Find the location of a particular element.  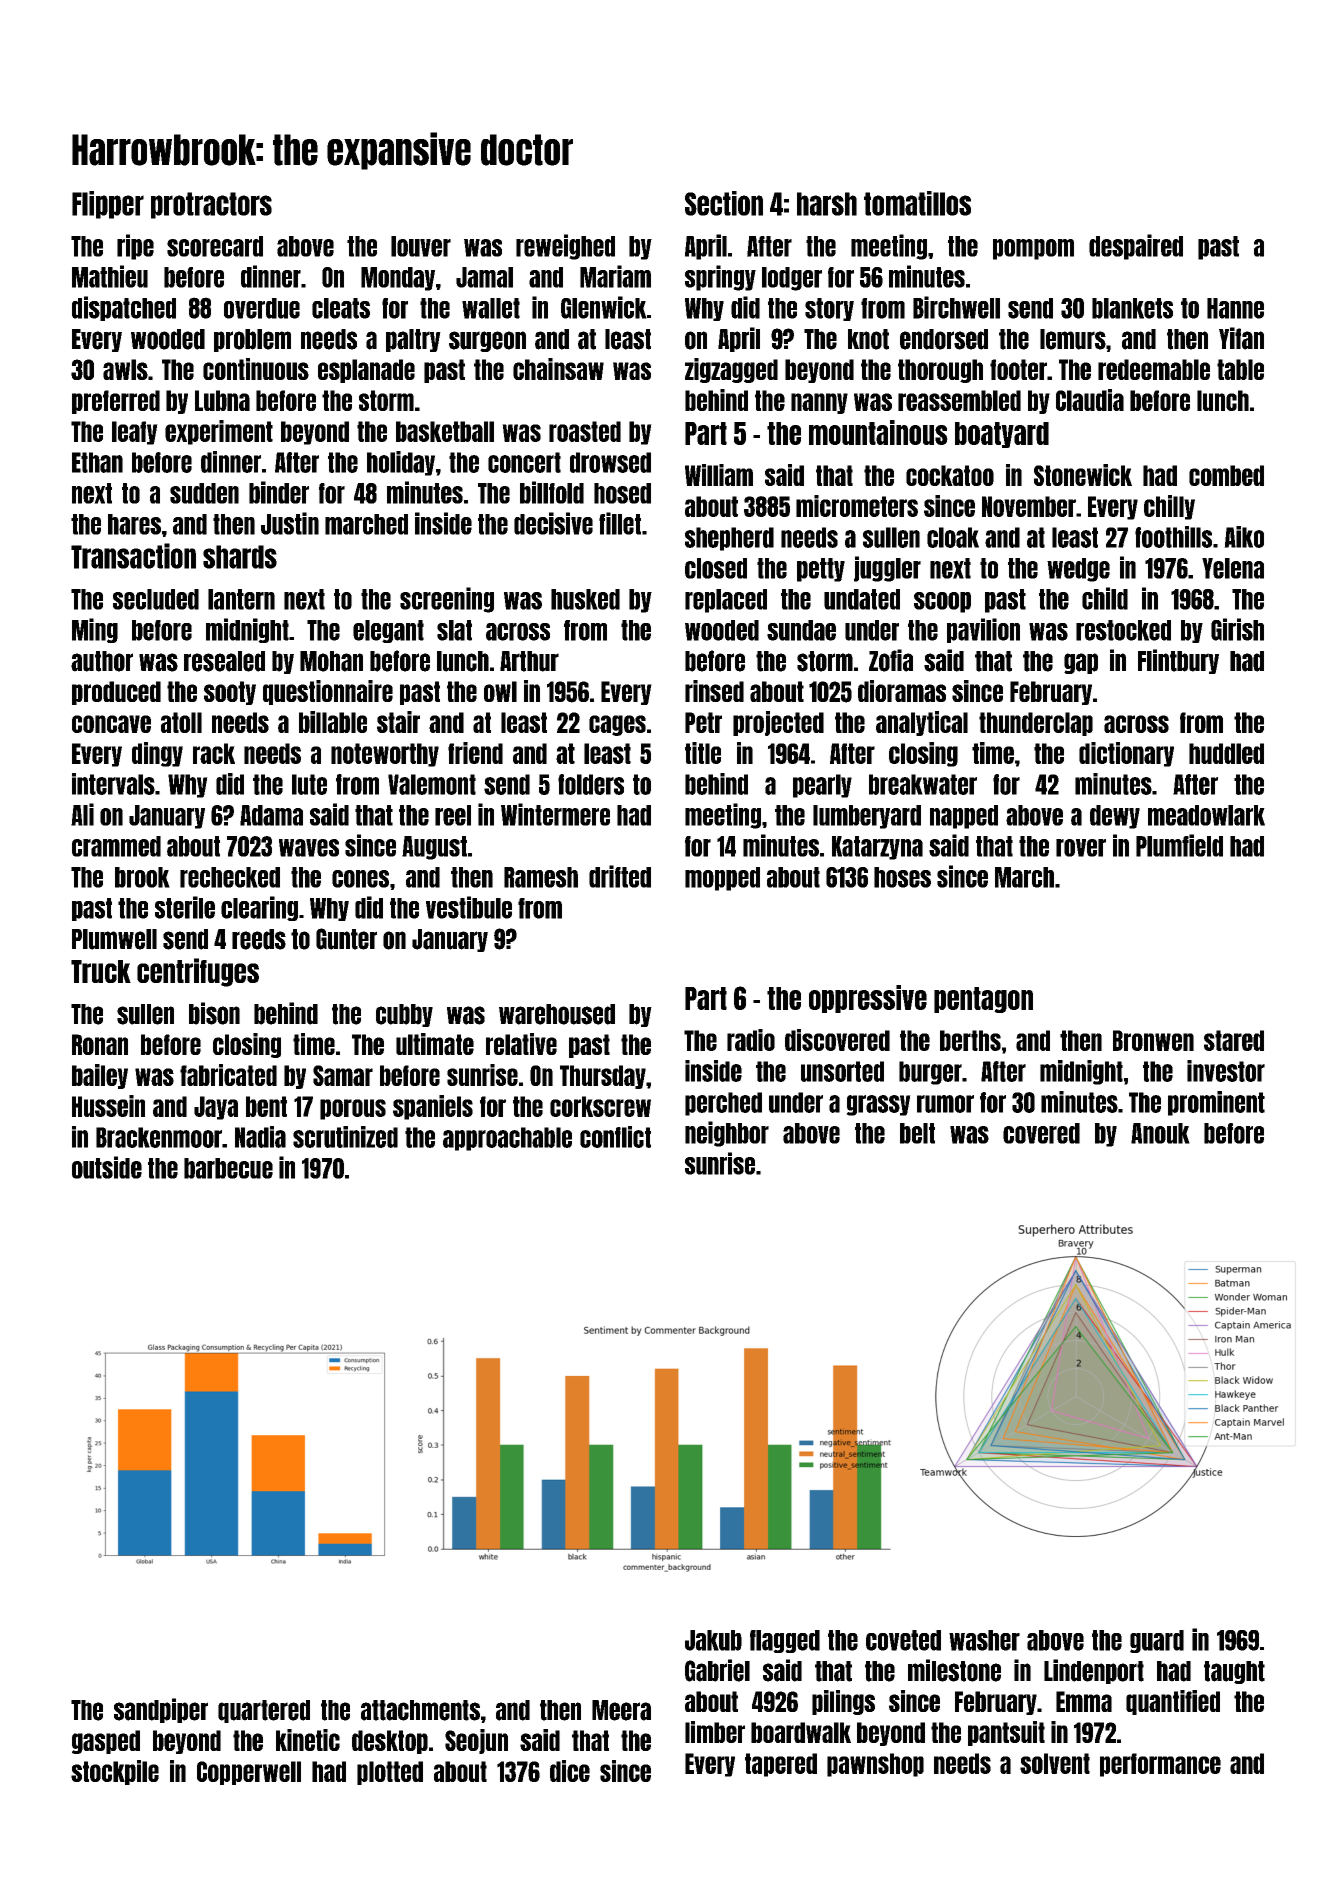

reweighed is located at coordinates (565, 247).
